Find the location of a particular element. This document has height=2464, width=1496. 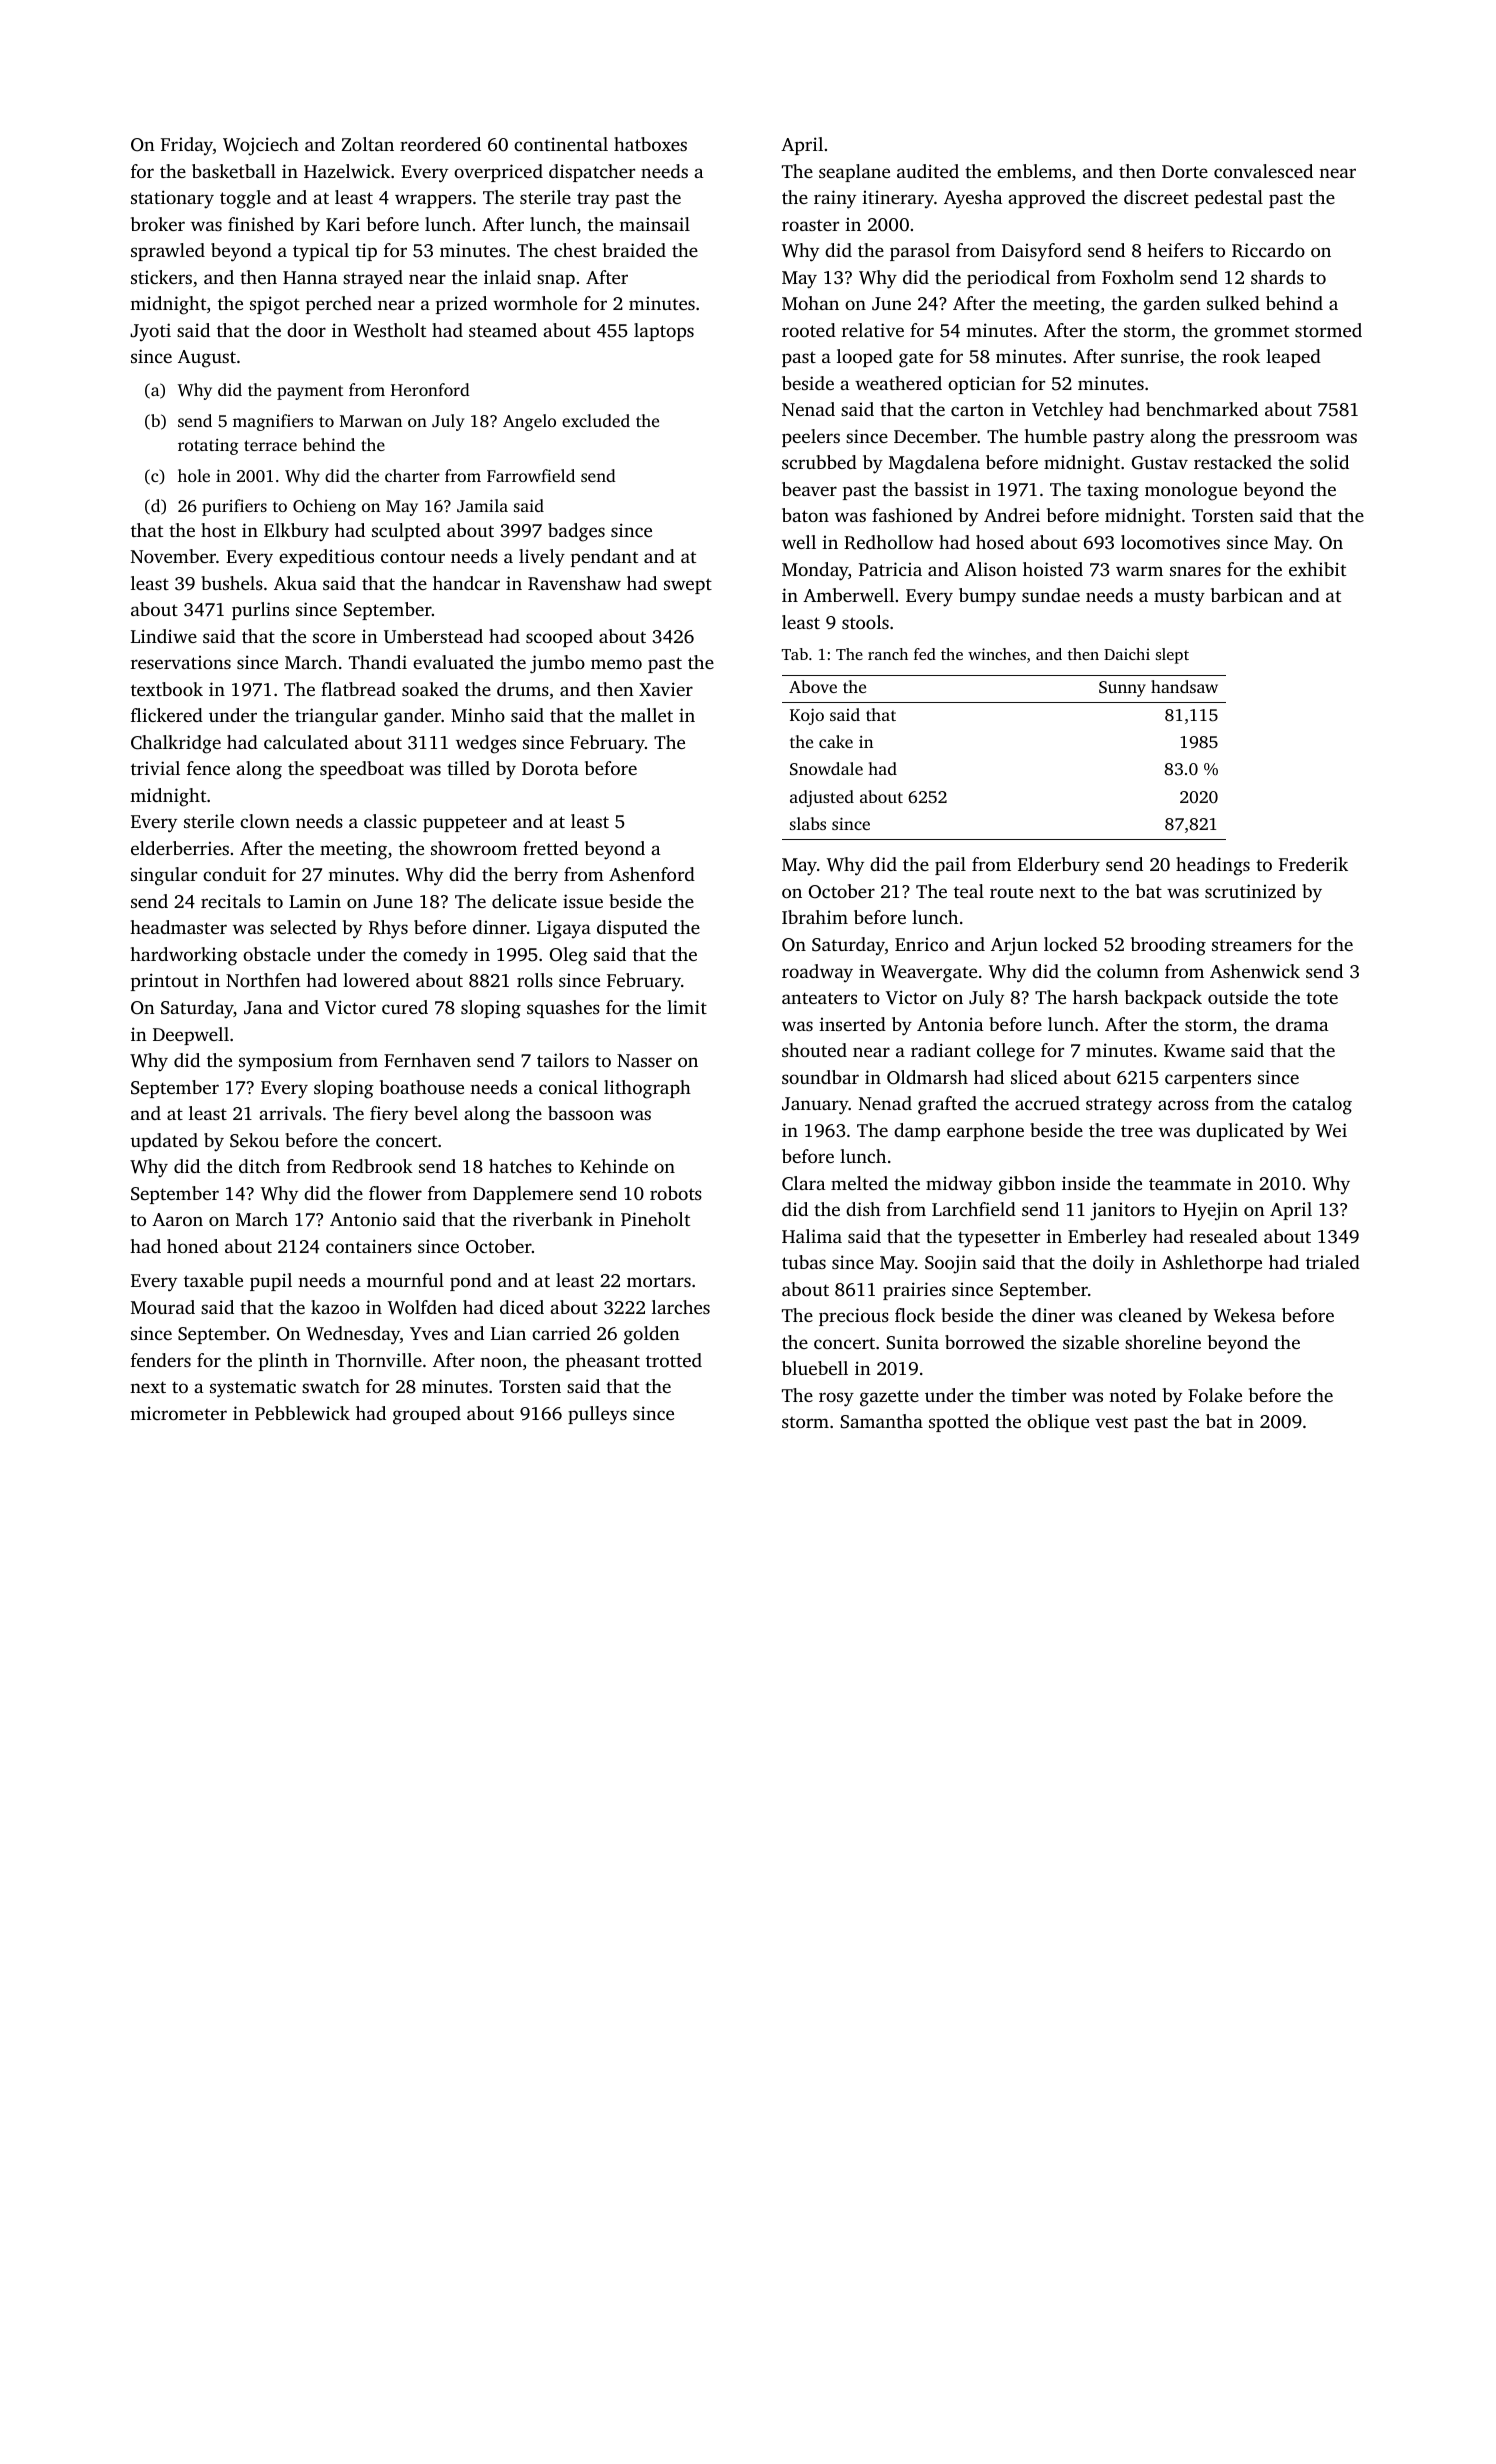

tip is located at coordinates (366, 252).
